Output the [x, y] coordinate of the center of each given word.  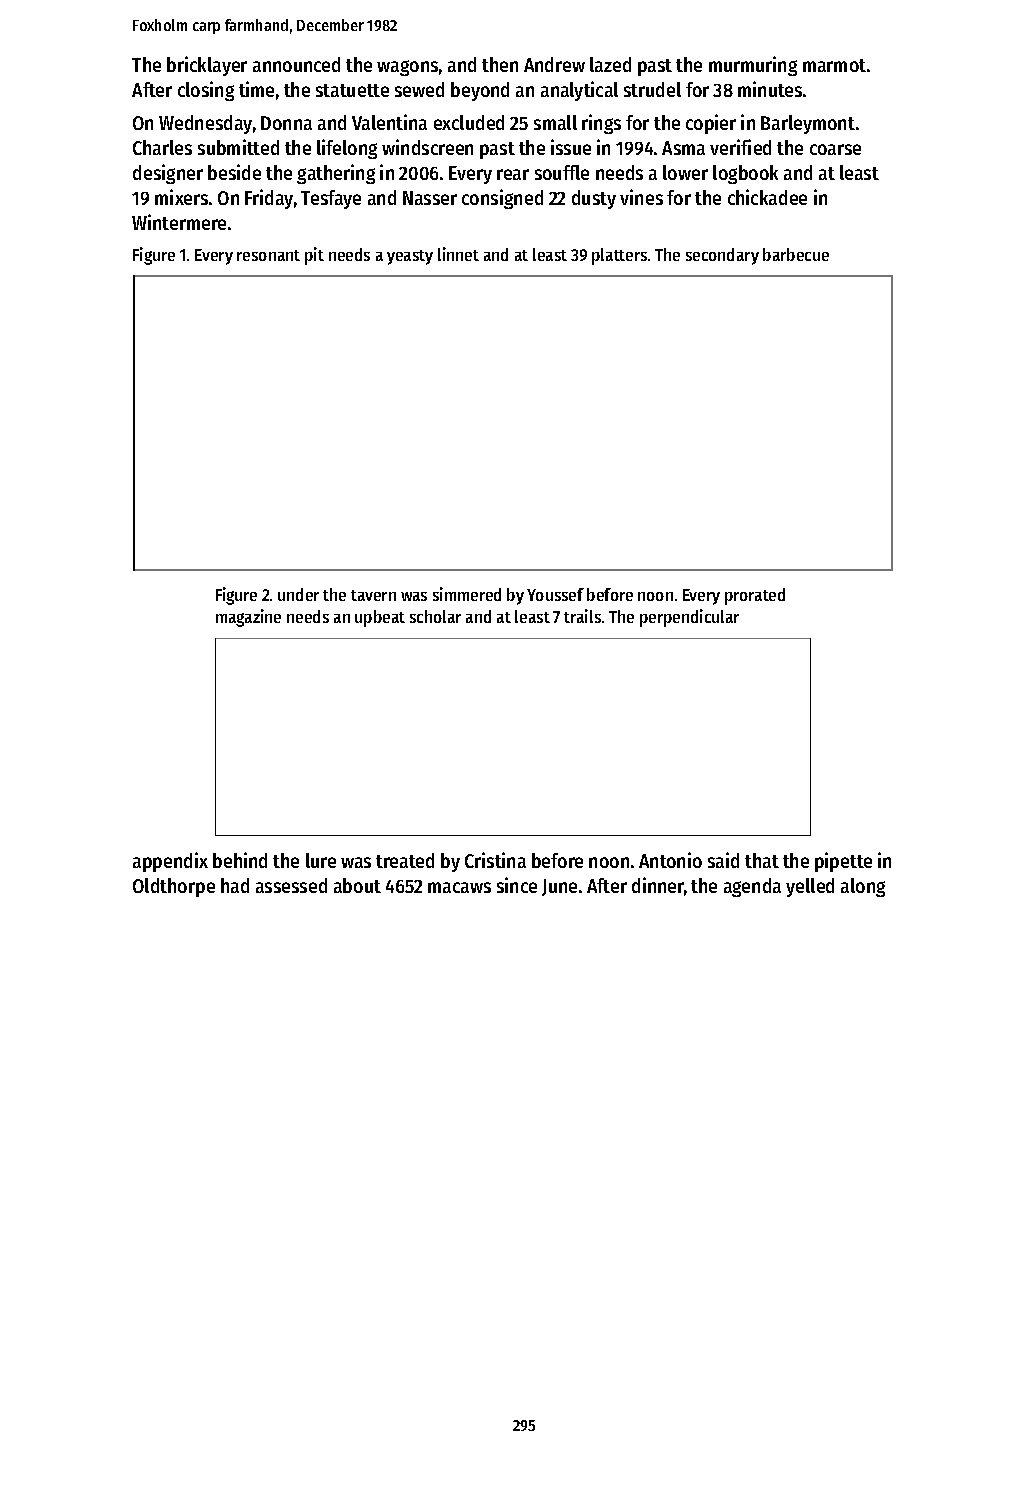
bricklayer [207, 66]
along [863, 887]
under [298, 594]
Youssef [555, 594]
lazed [610, 64]
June [559, 887]
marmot [834, 65]
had [235, 885]
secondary [722, 256]
